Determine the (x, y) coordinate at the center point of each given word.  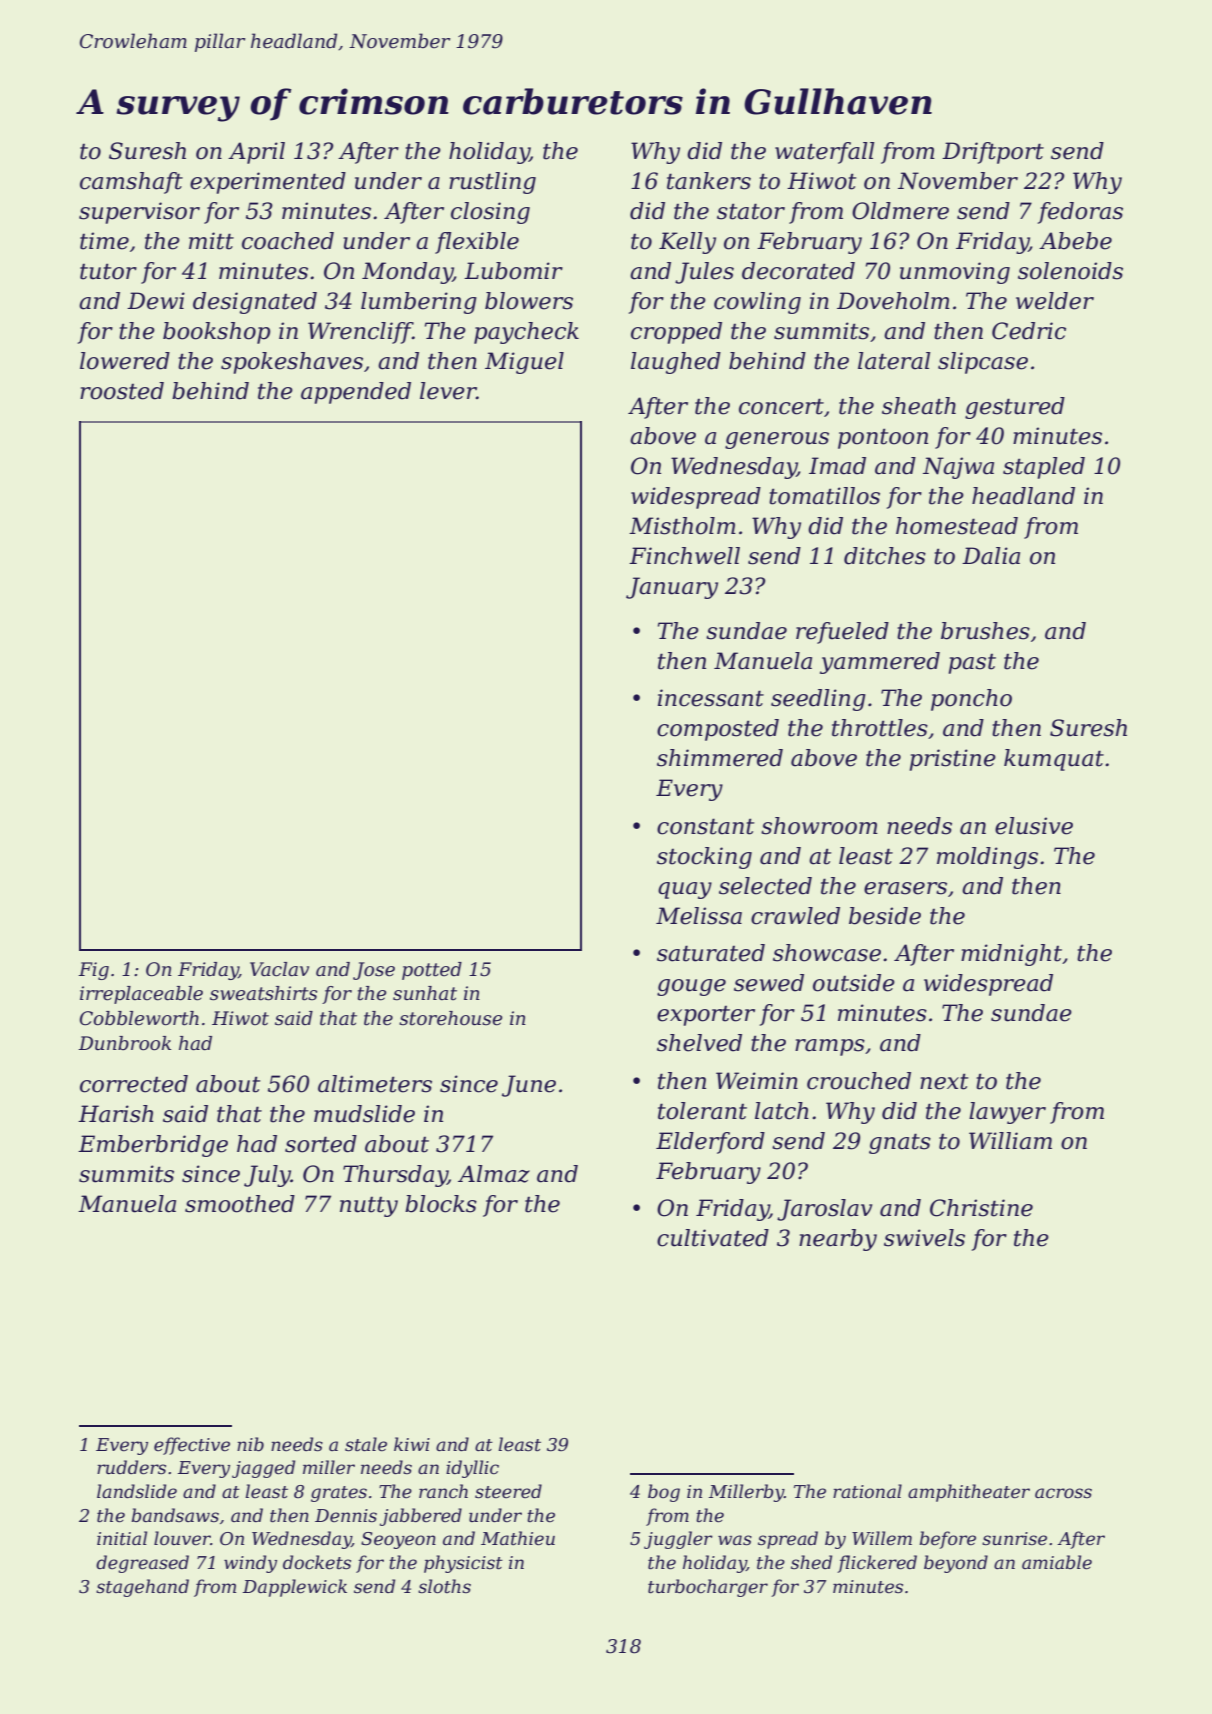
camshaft (131, 183)
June (529, 1086)
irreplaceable (141, 995)
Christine (981, 1208)
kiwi (412, 1444)
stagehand (142, 1588)
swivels (924, 1238)
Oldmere (900, 211)
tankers (709, 181)
